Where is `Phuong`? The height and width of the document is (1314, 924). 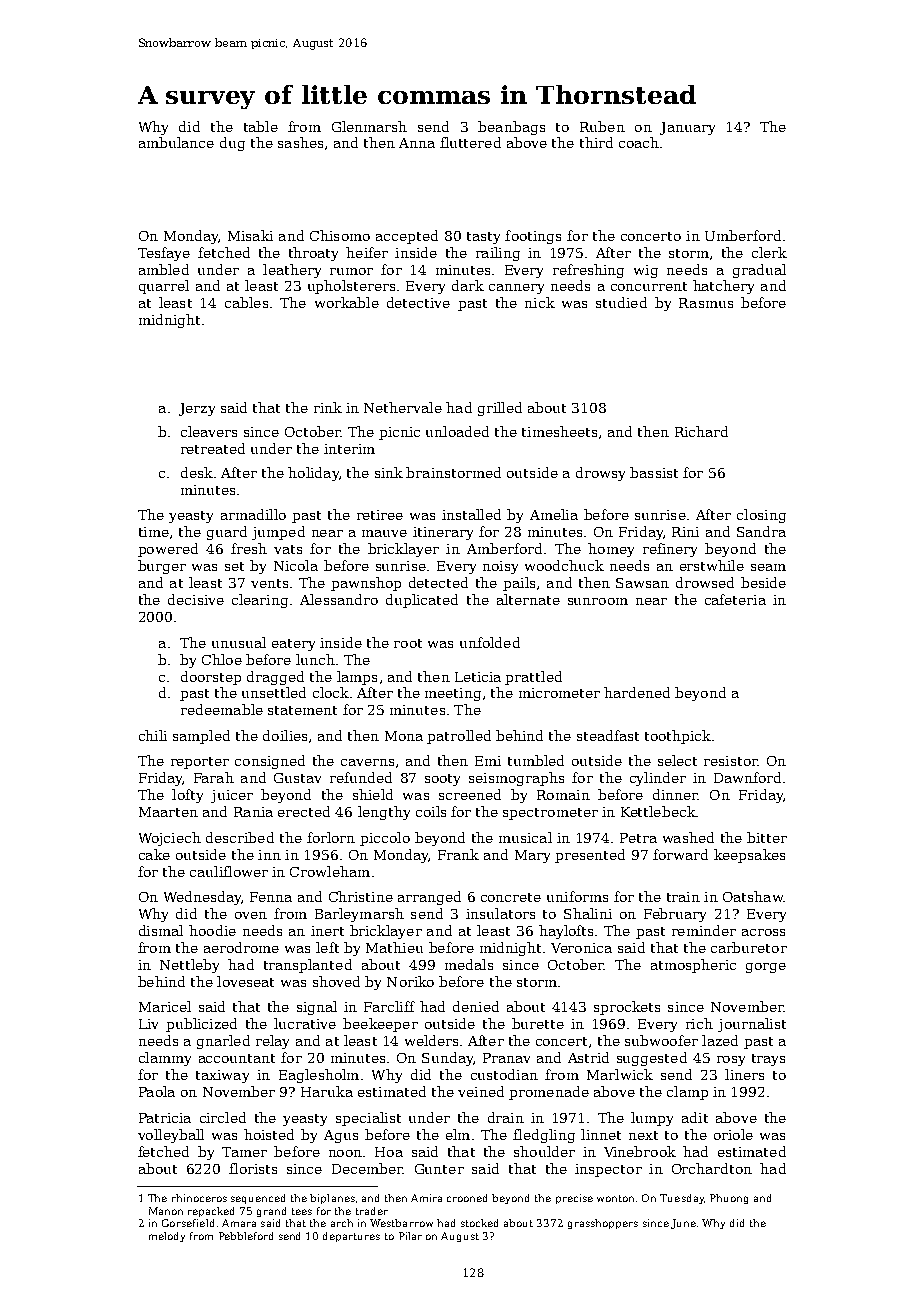 Phuong is located at coordinates (729, 1199).
